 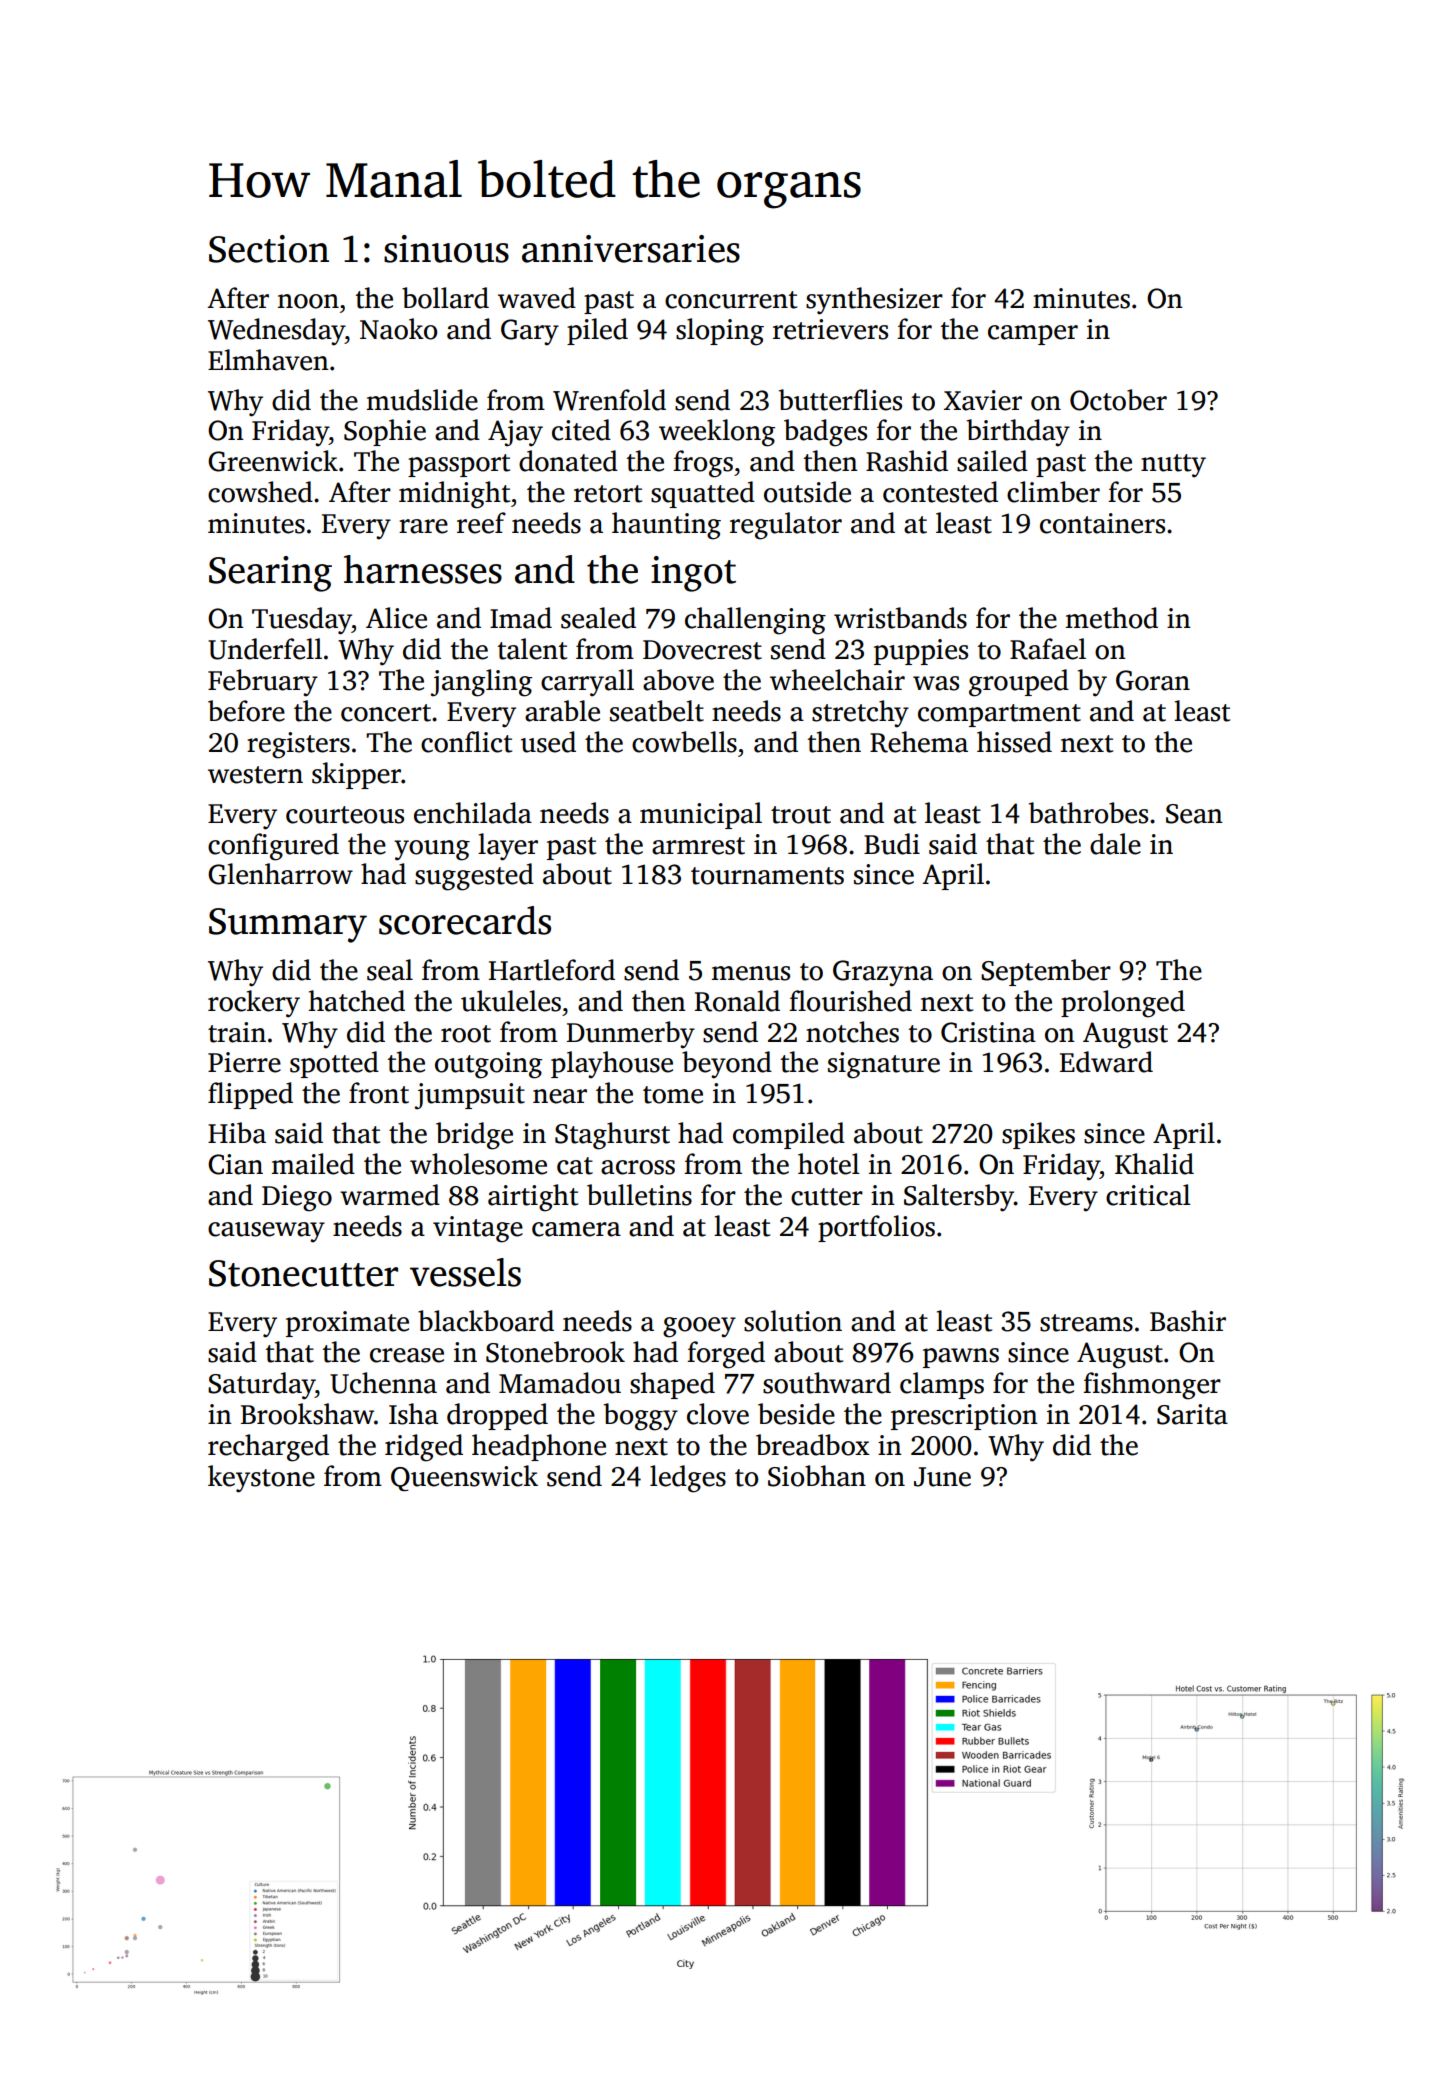 What do you see at coordinates (269, 249) in the page?
I see `Section` at bounding box center [269, 249].
